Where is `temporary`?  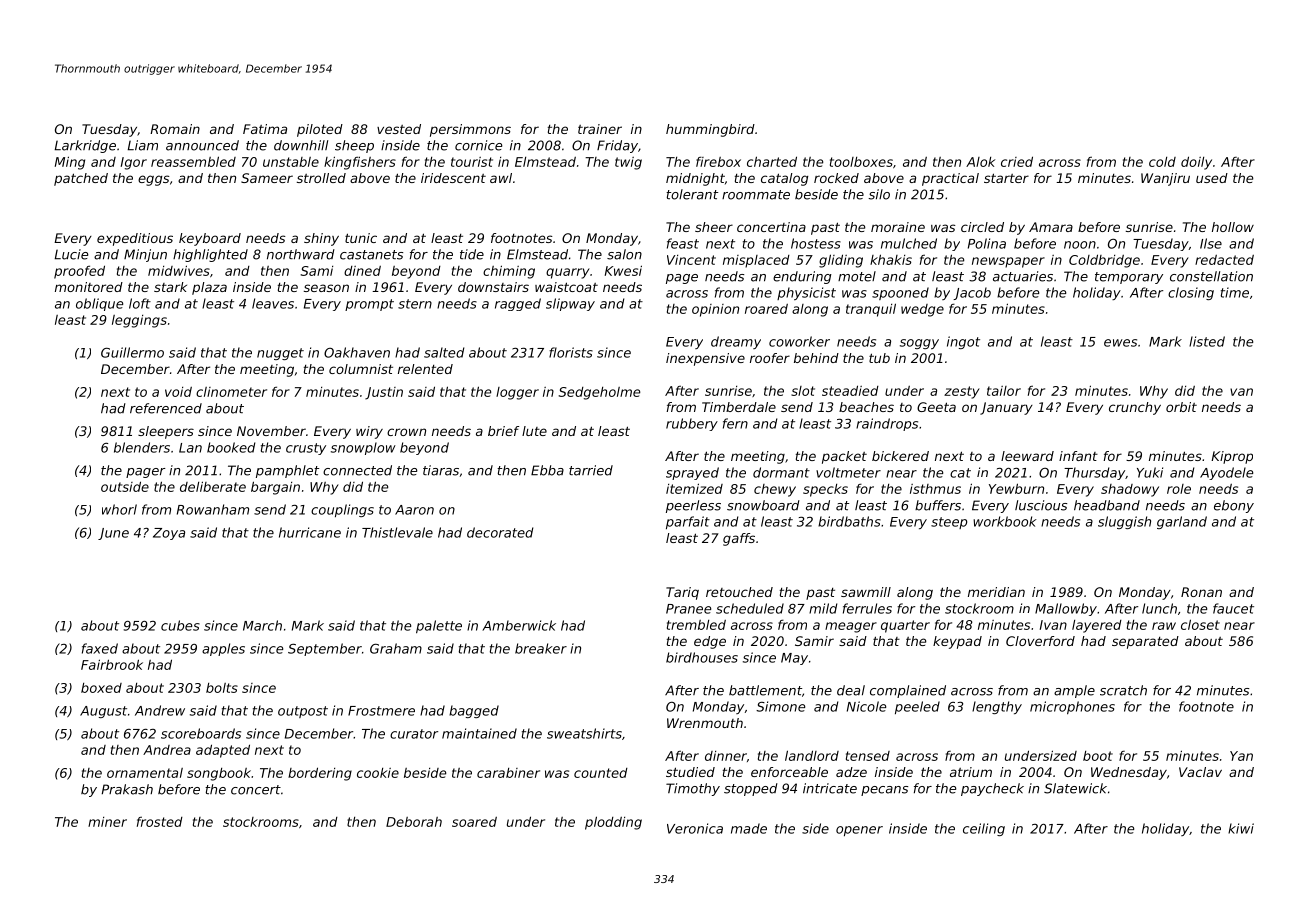 temporary is located at coordinates (1129, 278).
